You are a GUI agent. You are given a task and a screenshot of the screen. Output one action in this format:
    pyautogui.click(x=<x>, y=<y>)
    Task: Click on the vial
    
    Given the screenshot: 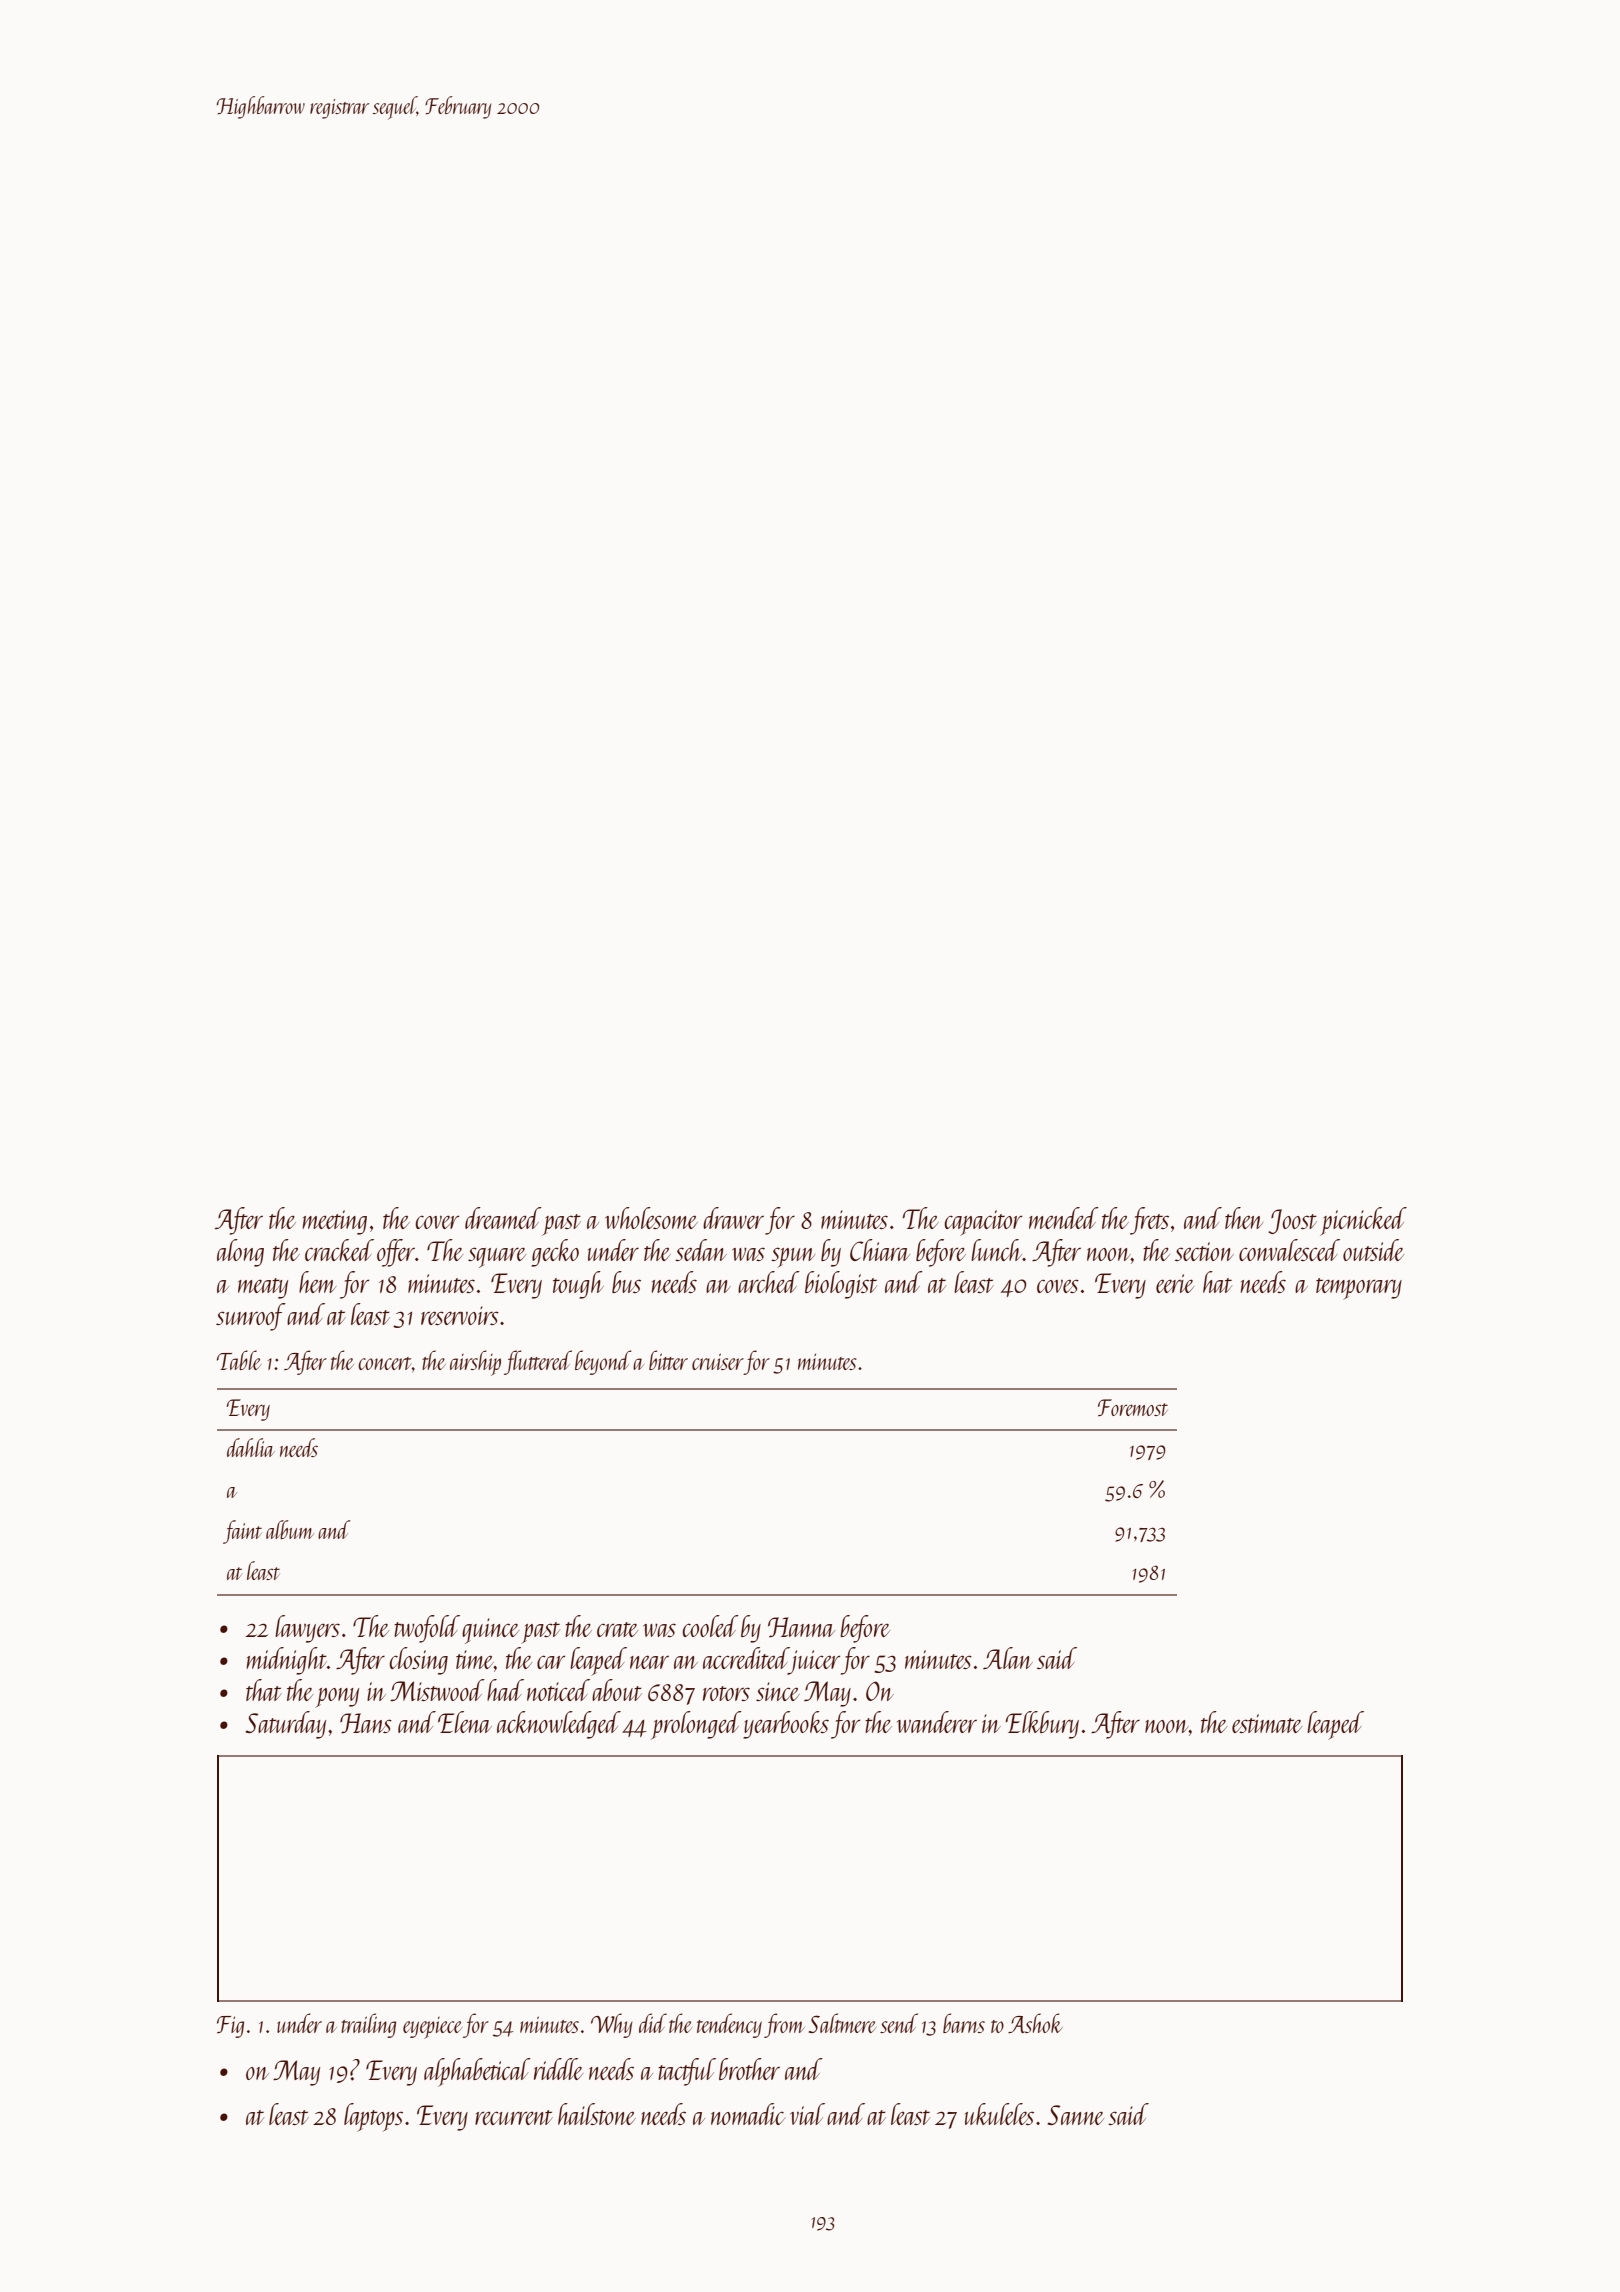 What is the action you would take?
    pyautogui.click(x=807, y=2114)
